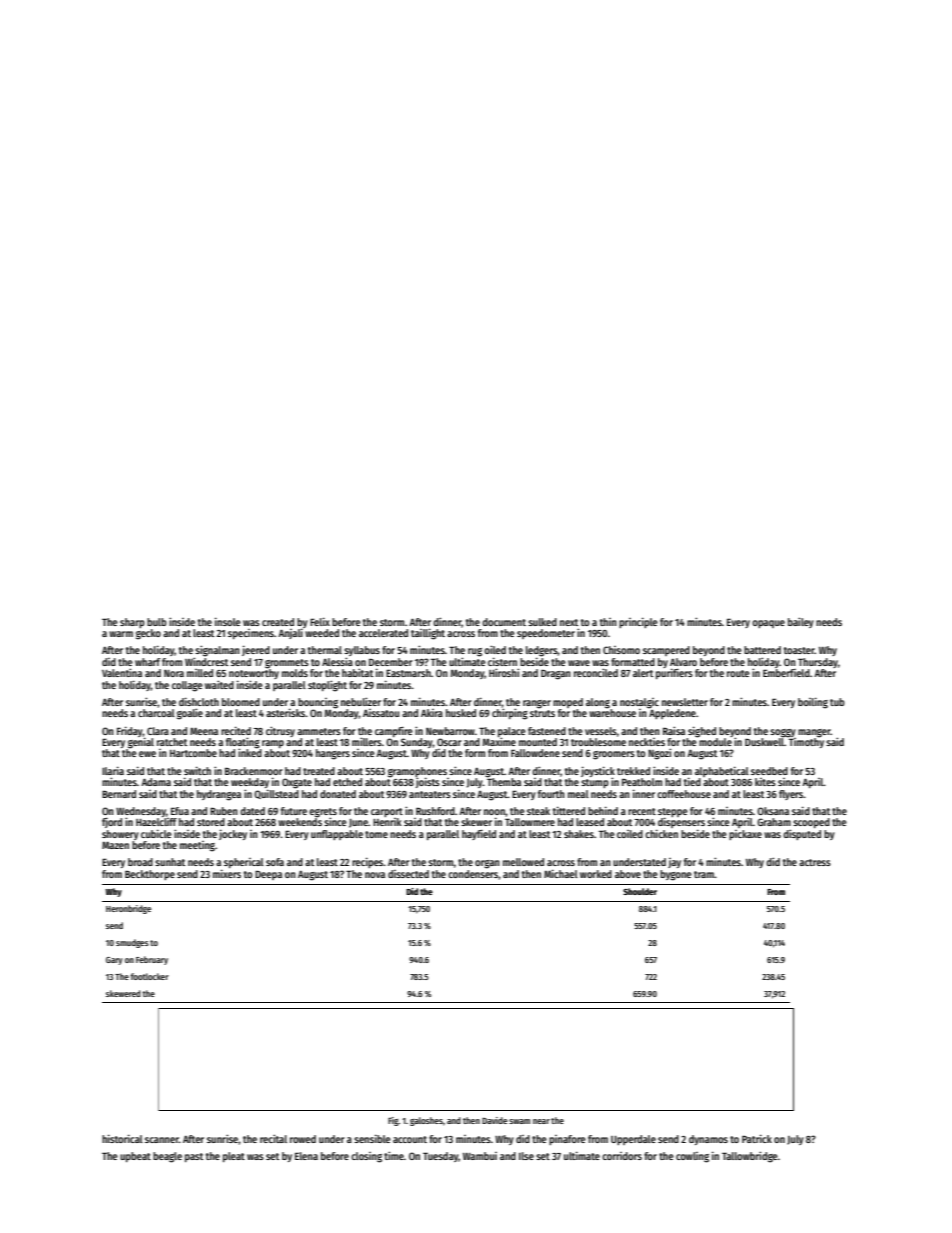 The image size is (952, 1233). What do you see at coordinates (114, 961) in the screenshot?
I see `Gary` at bounding box center [114, 961].
